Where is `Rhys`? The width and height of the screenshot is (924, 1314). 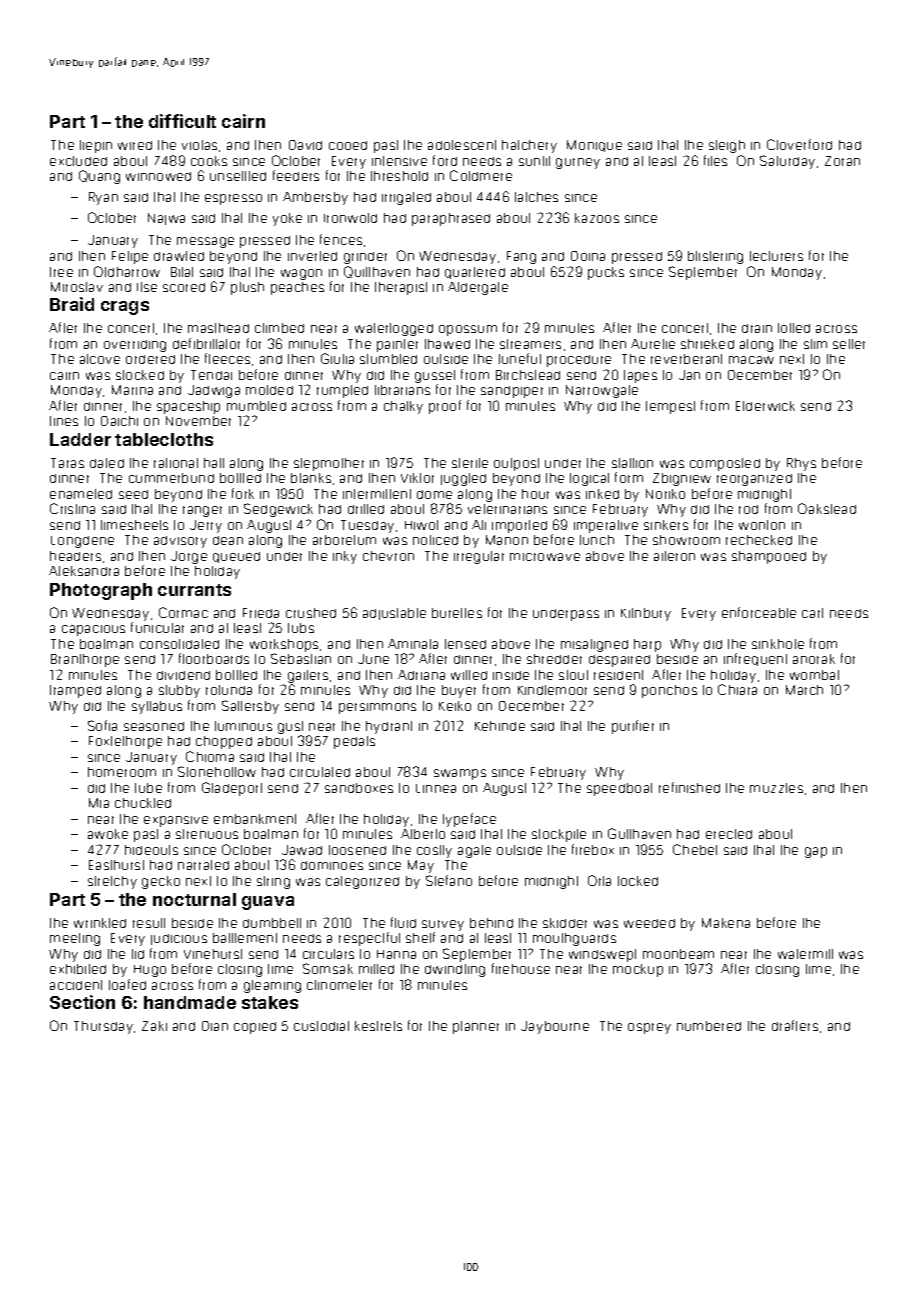 Rhys is located at coordinates (801, 464).
